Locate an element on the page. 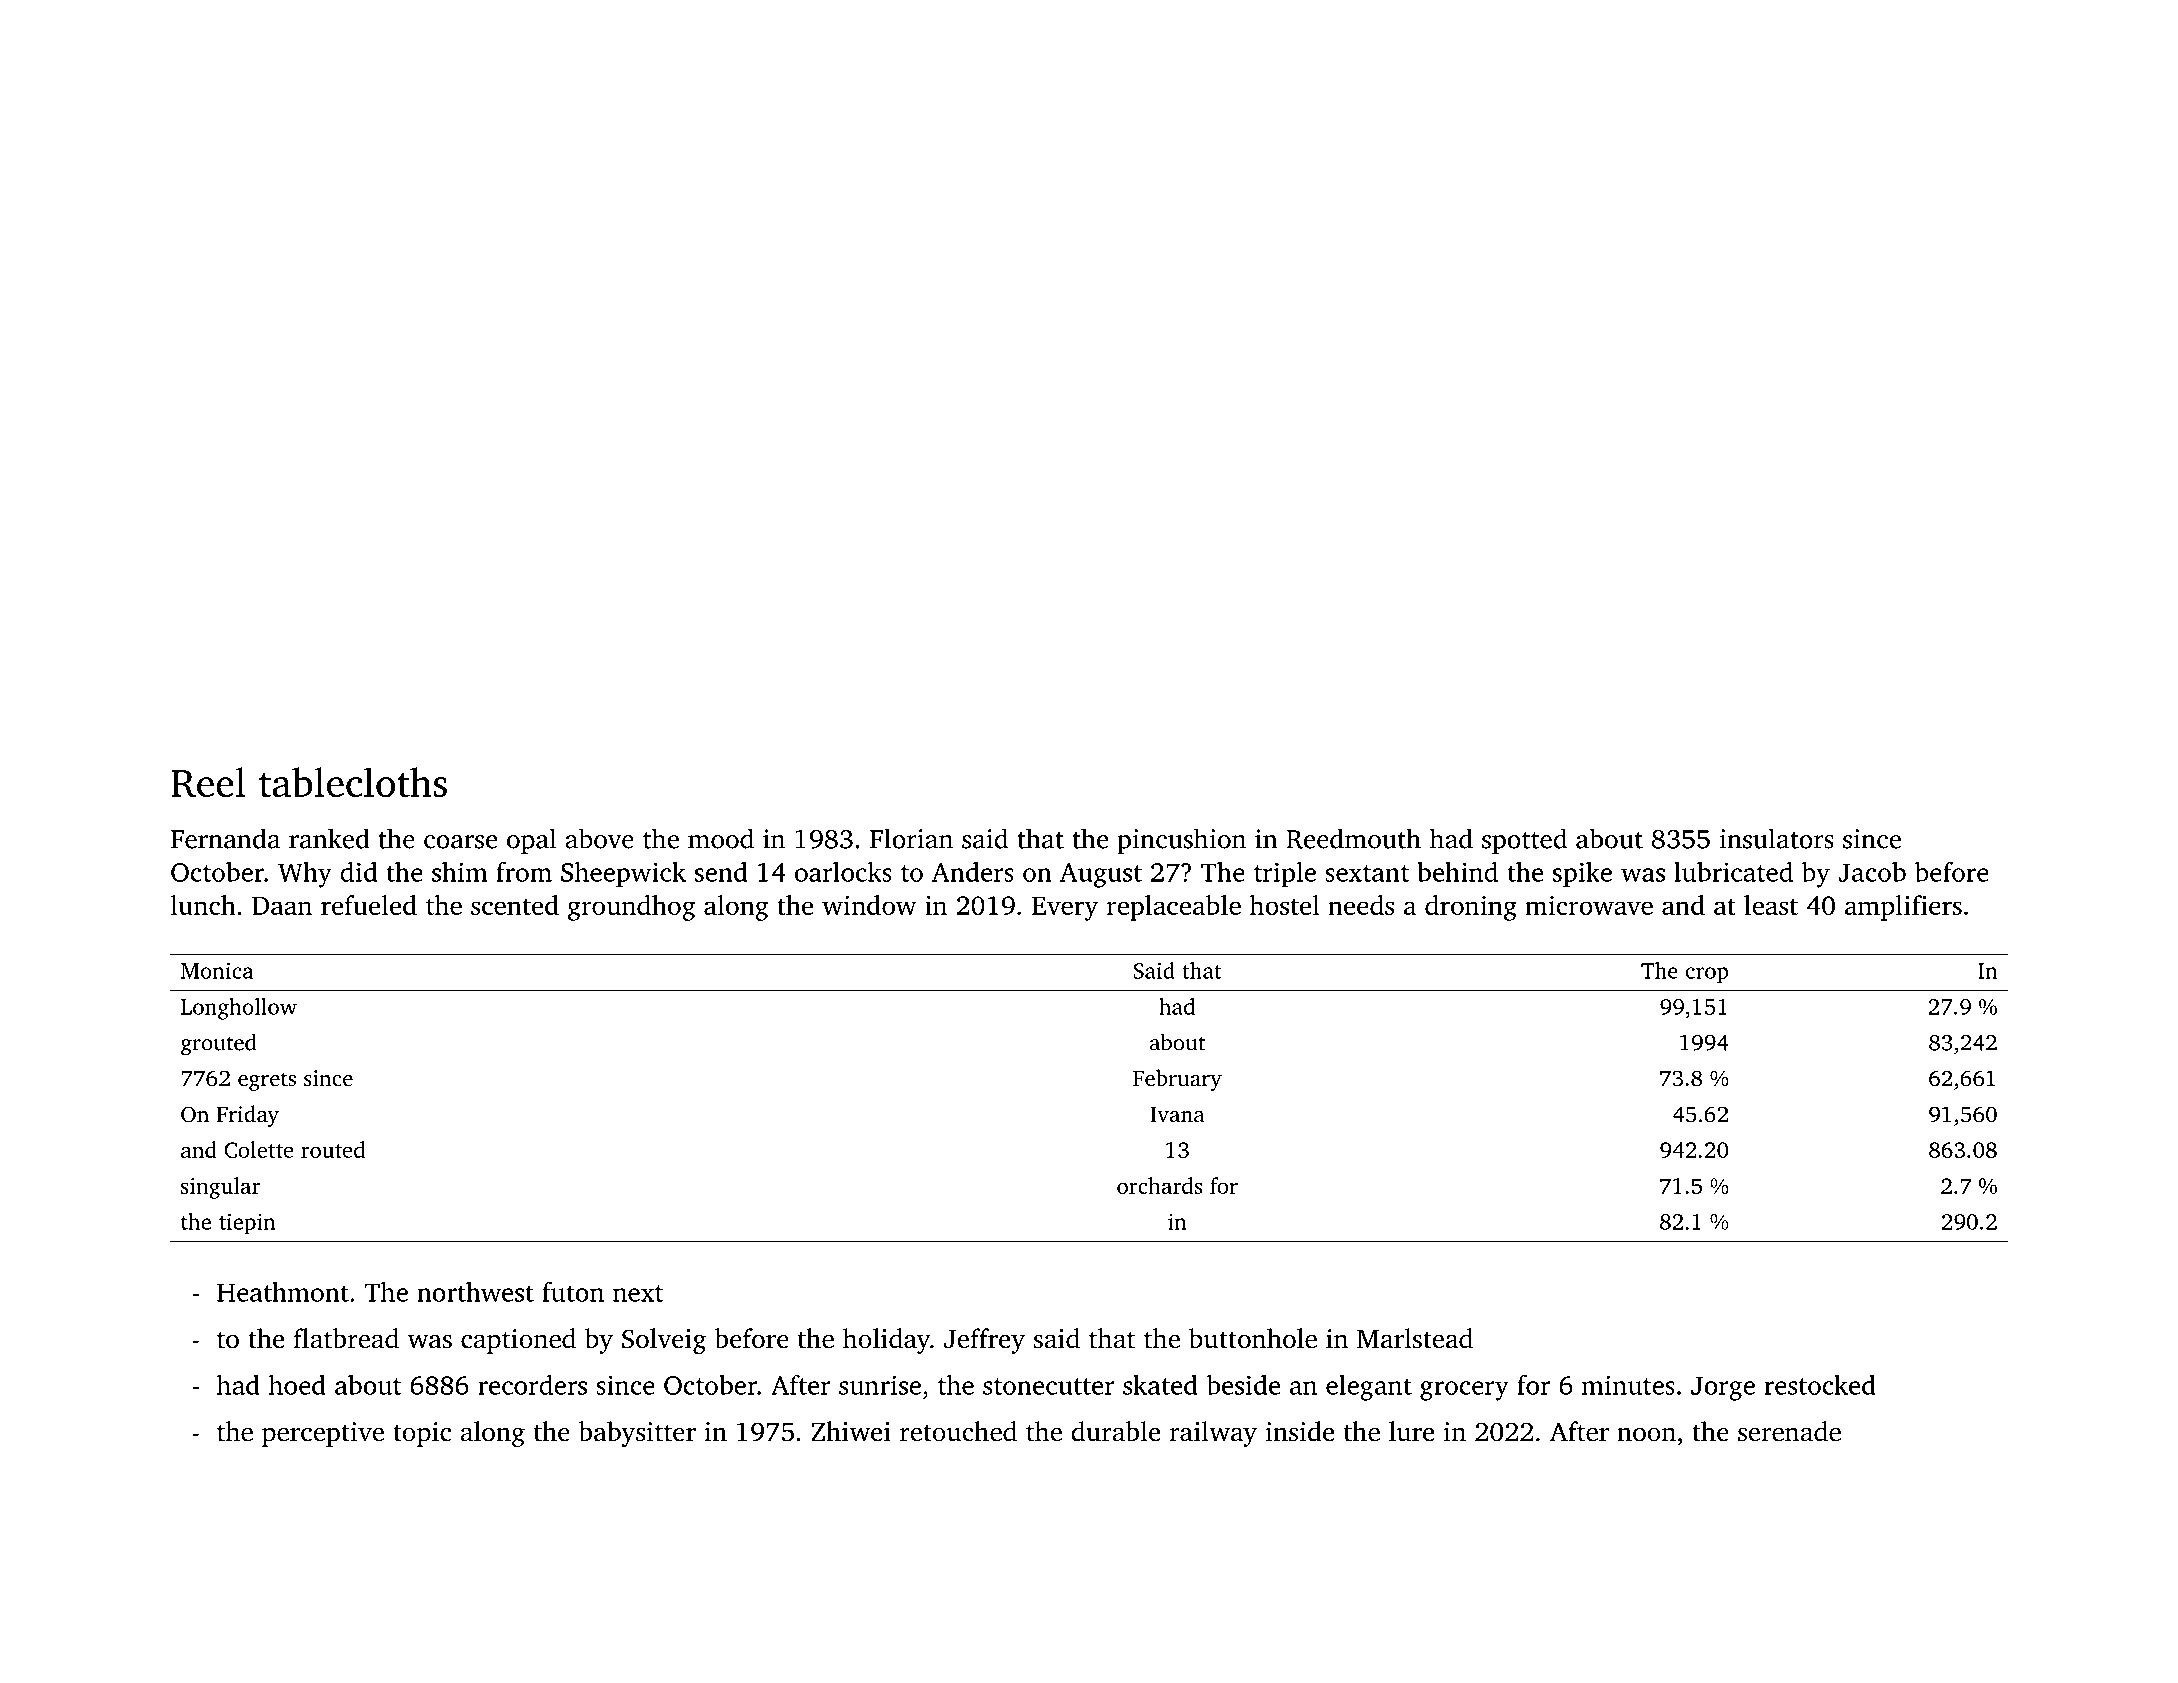  Ivana is located at coordinates (1177, 1114).
